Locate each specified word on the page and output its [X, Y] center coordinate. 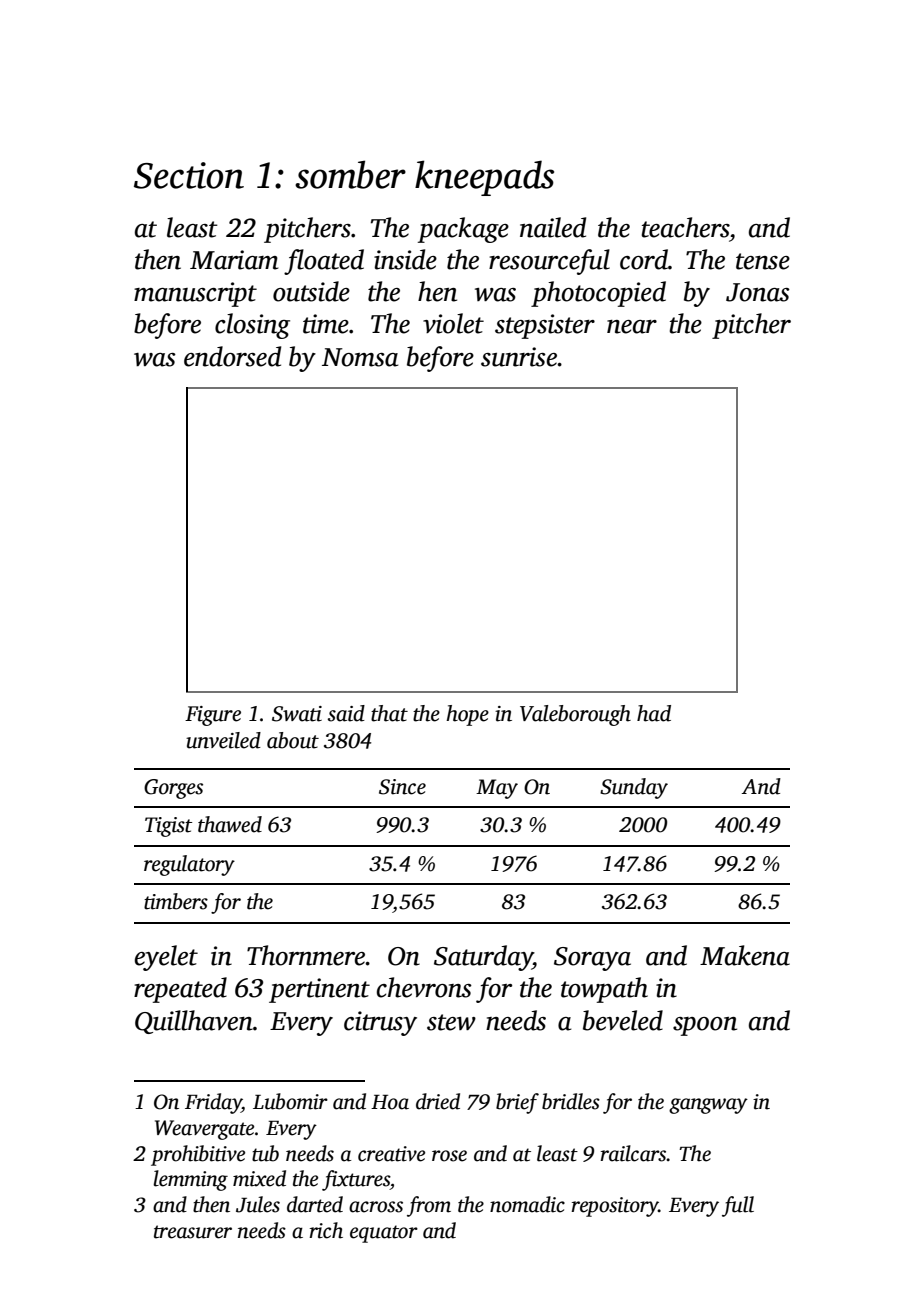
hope [467, 715]
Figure [213, 716]
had [654, 713]
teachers [685, 227]
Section [189, 175]
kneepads [484, 178]
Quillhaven [194, 1022]
